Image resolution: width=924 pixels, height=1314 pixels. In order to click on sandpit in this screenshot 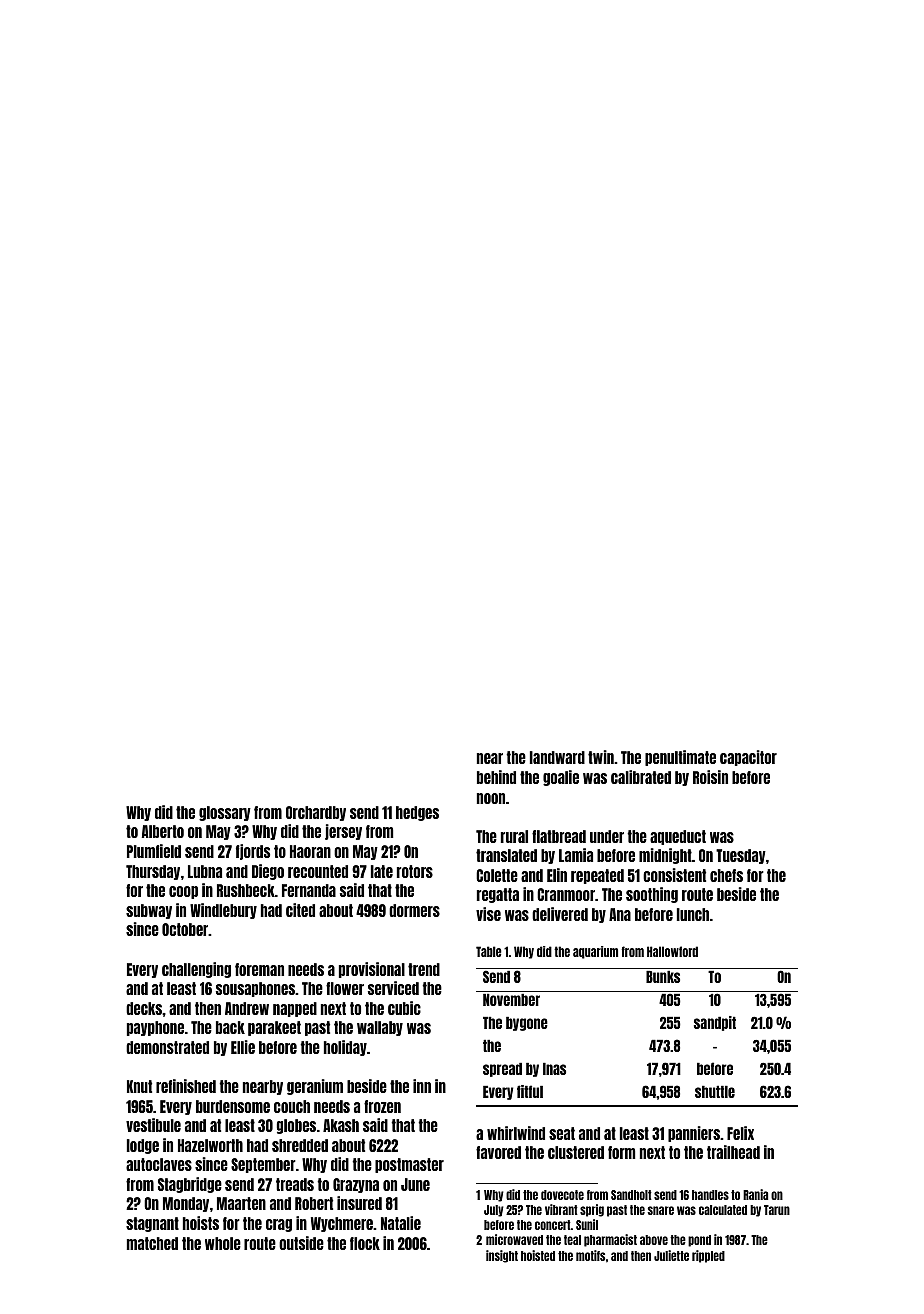, I will do `click(715, 1023)`.
